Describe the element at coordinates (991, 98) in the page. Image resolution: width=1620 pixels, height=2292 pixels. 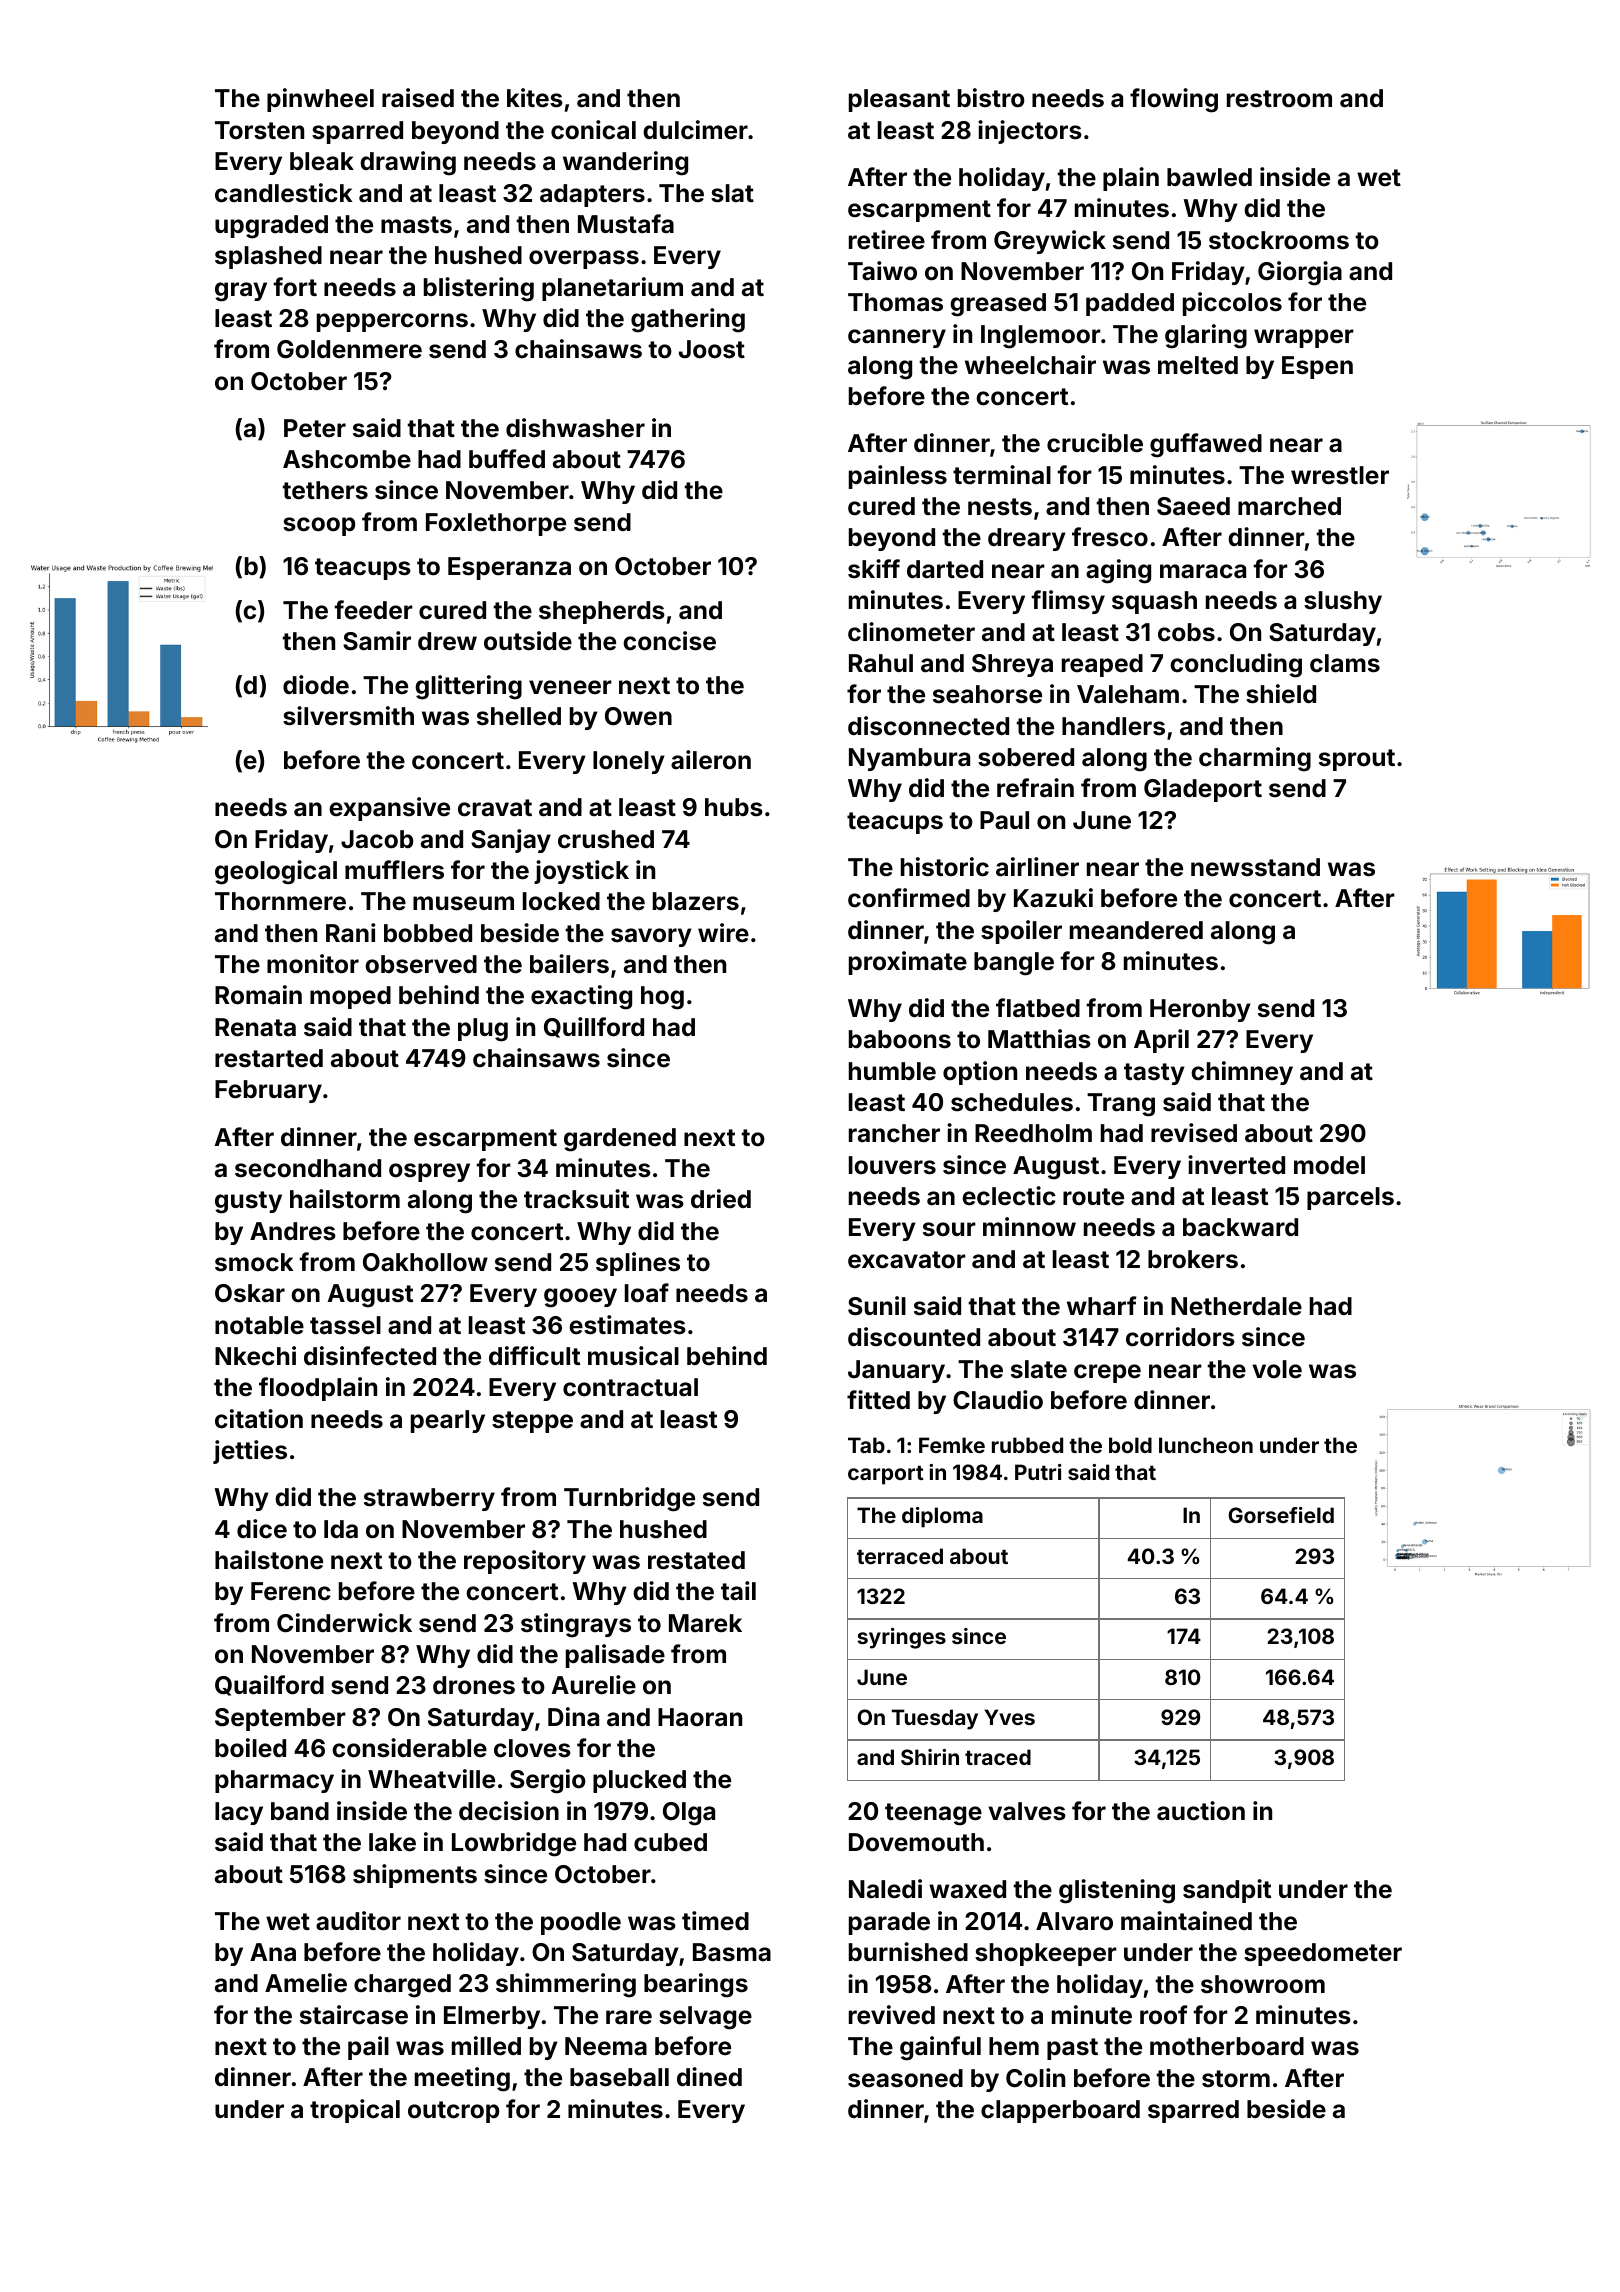
I see `bistro` at that location.
